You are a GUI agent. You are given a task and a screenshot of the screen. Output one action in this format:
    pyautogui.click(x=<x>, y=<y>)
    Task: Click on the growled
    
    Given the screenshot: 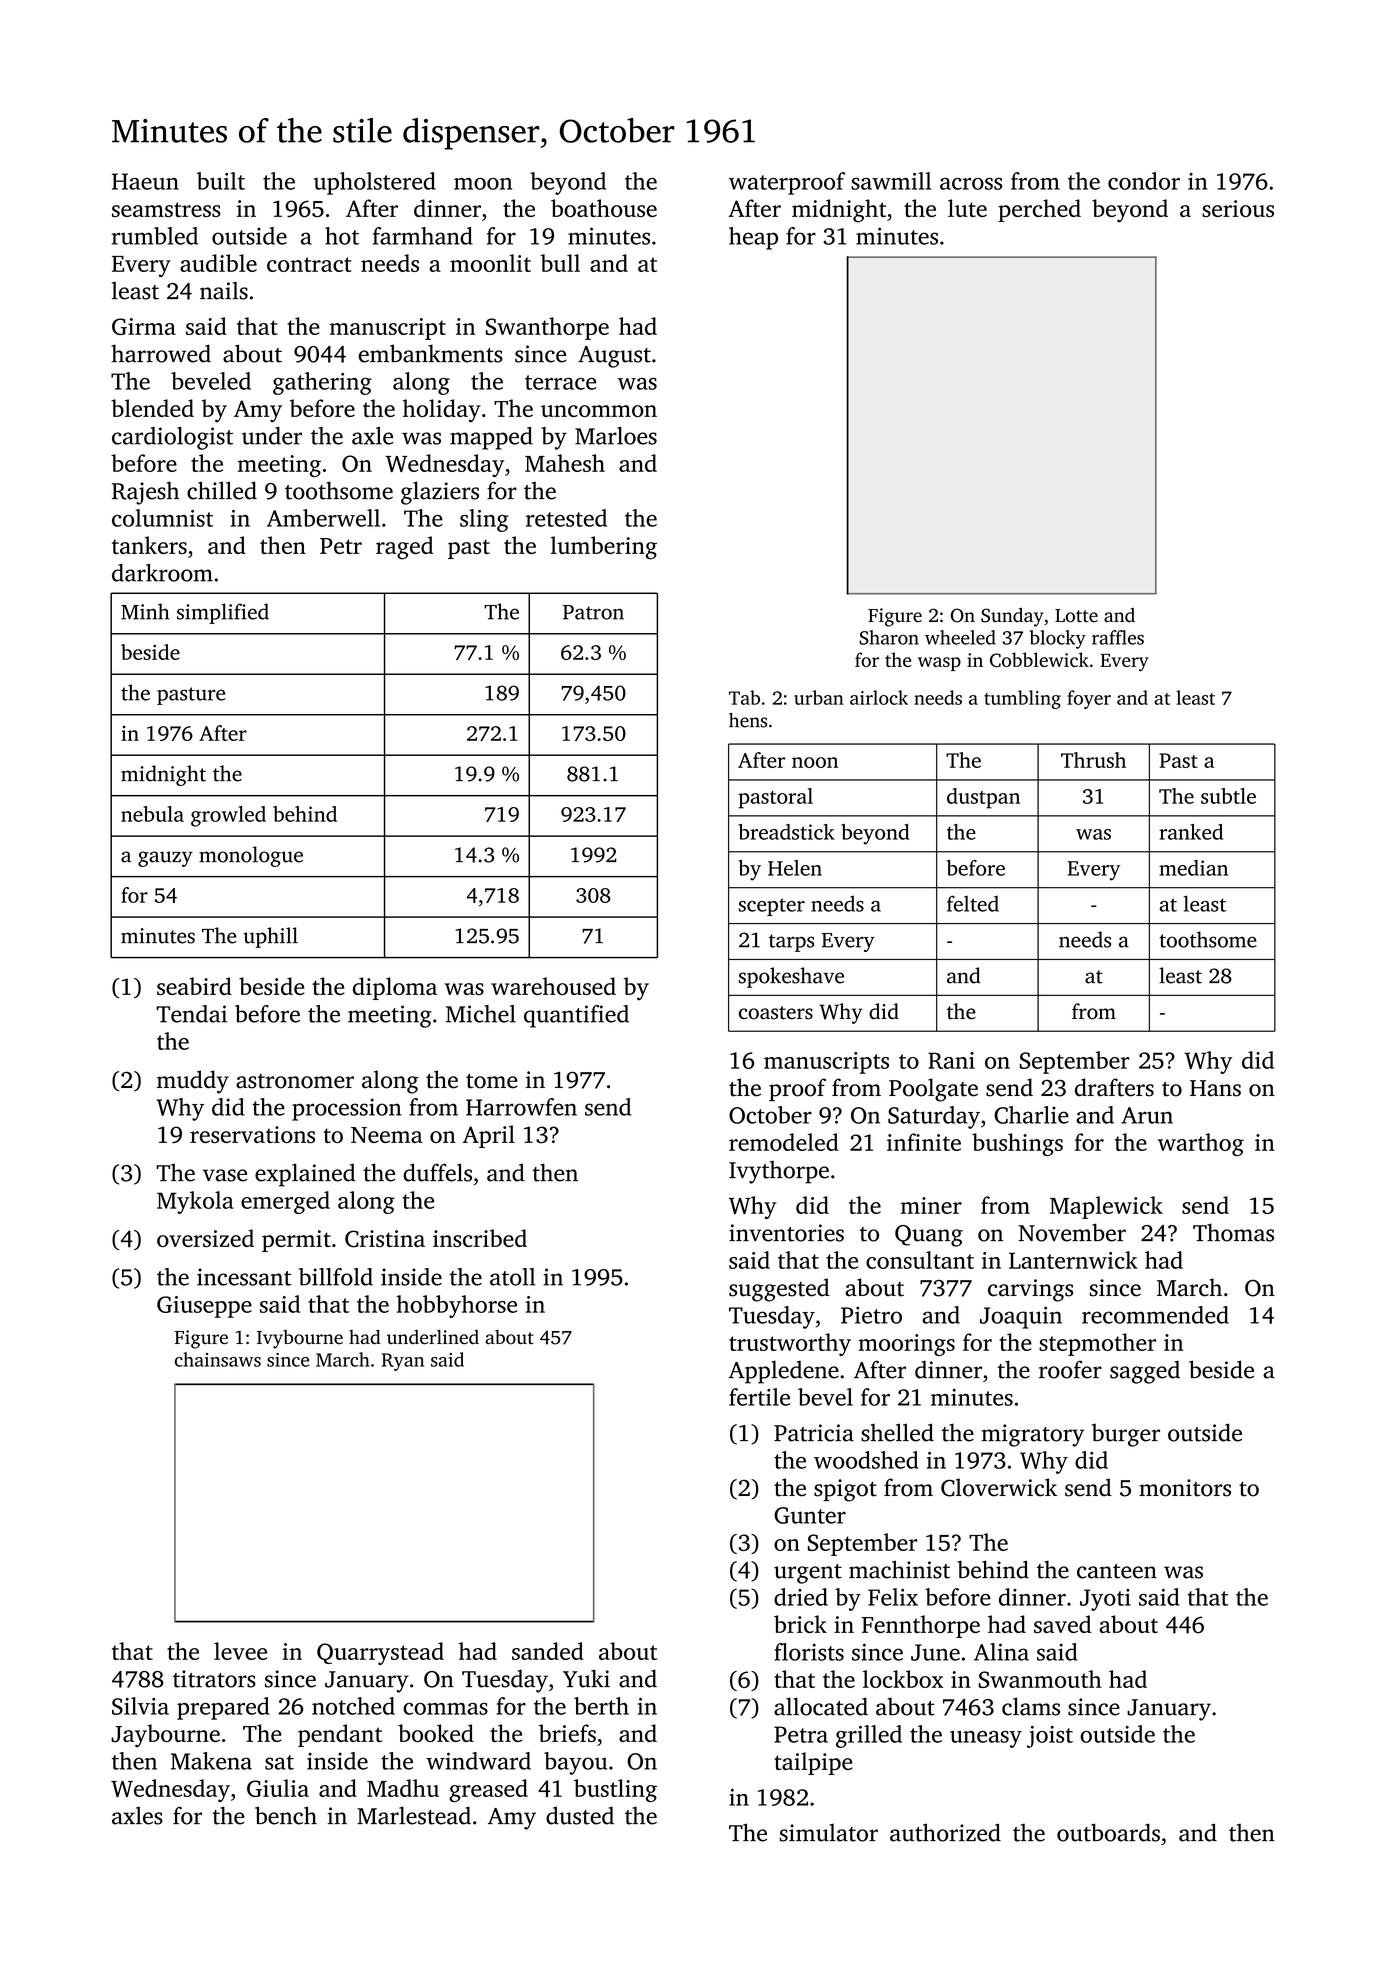 What is the action you would take?
    pyautogui.click(x=228, y=816)
